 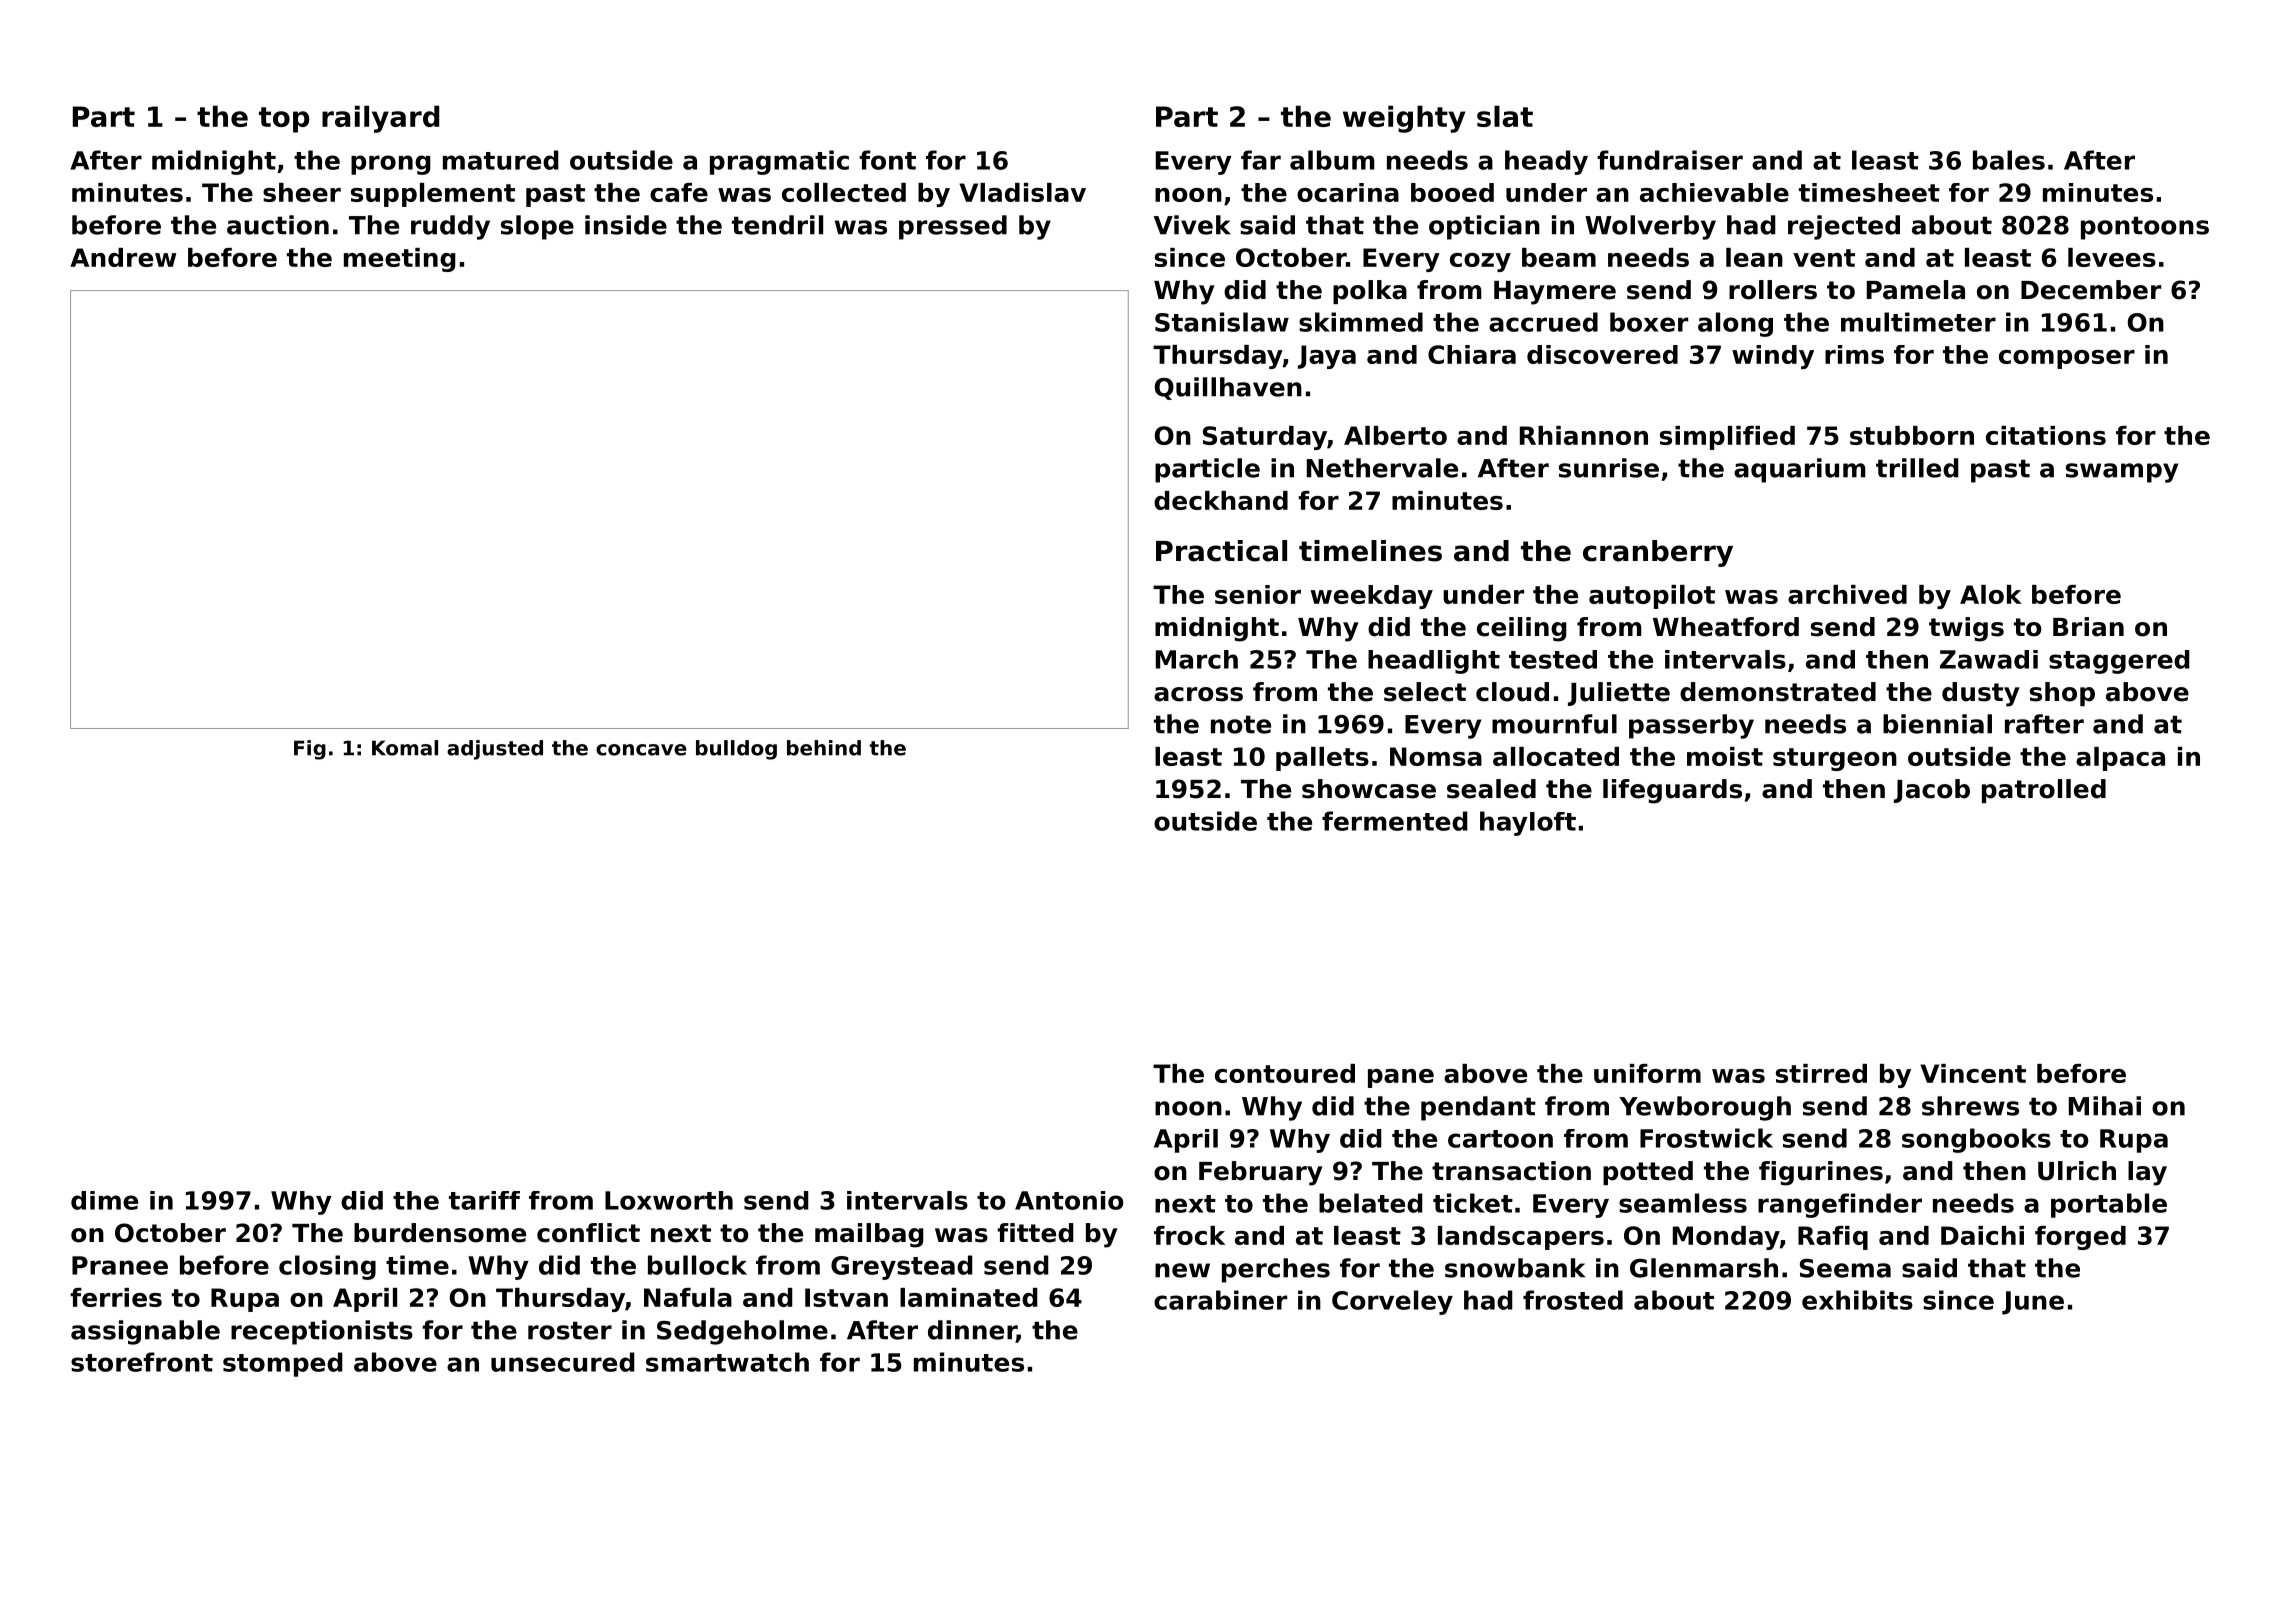 I want to click on Andrew, so click(x=123, y=257).
